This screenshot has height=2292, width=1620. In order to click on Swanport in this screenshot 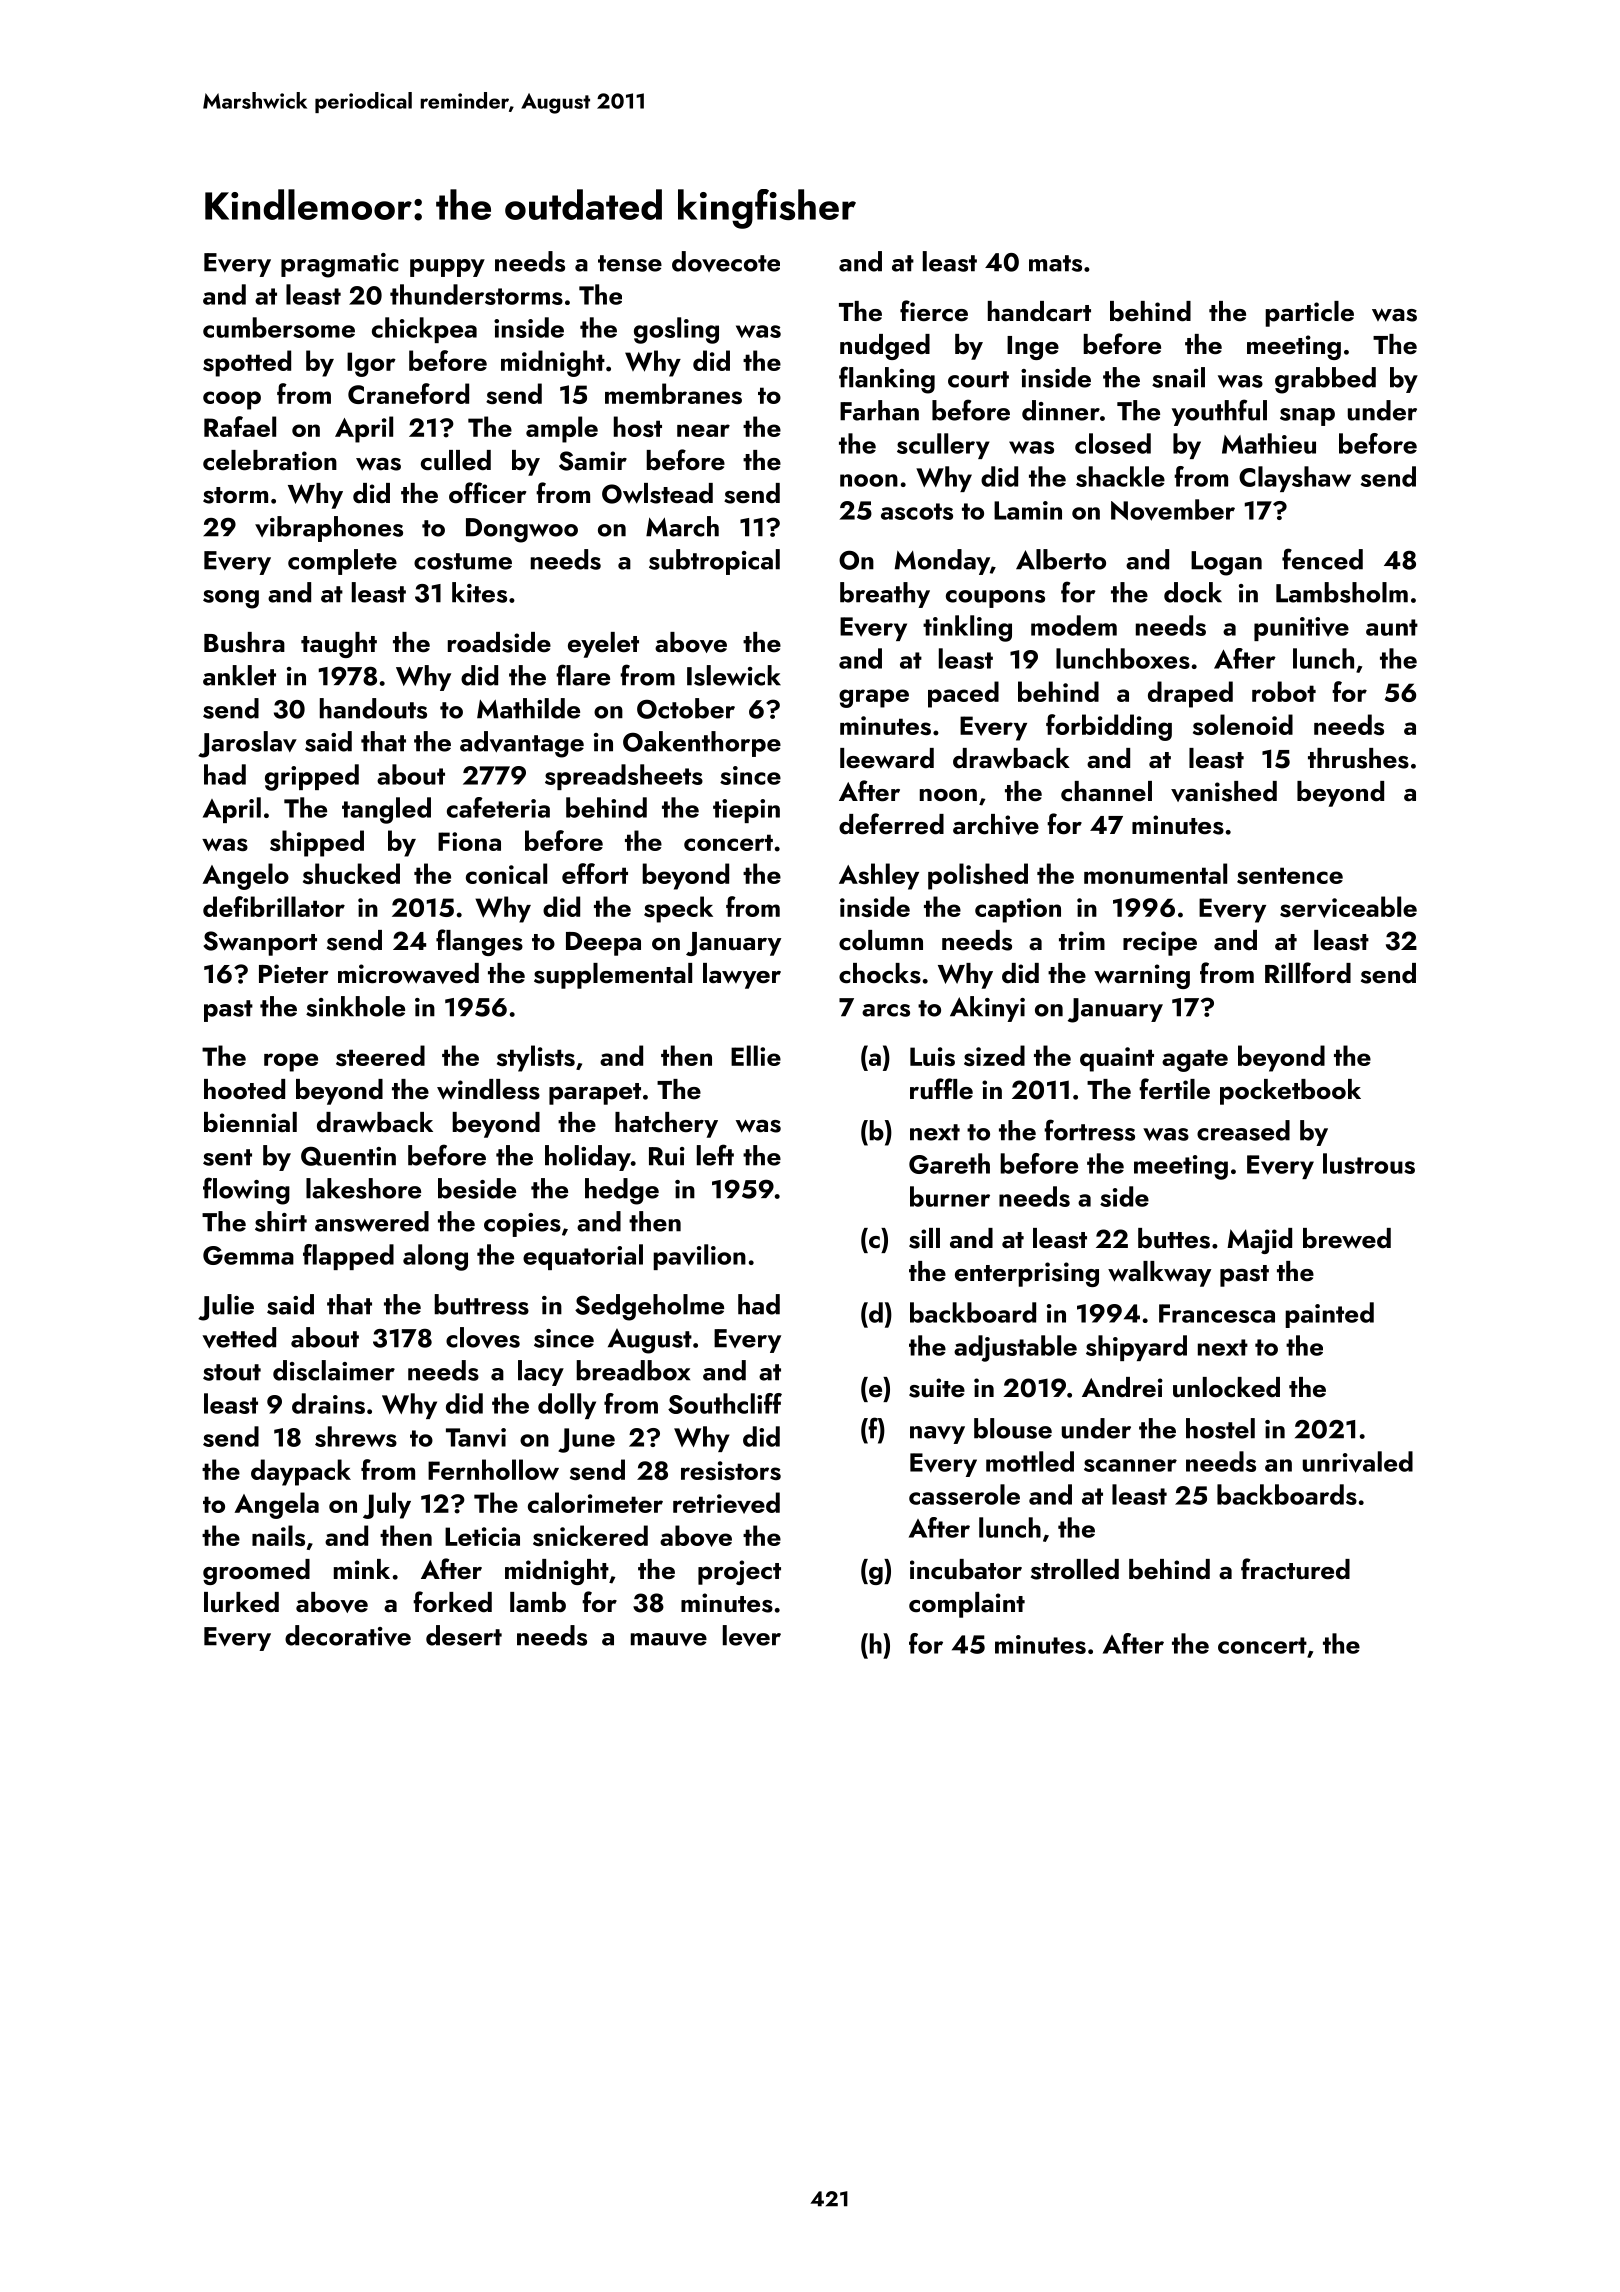, I will do `click(260, 943)`.
